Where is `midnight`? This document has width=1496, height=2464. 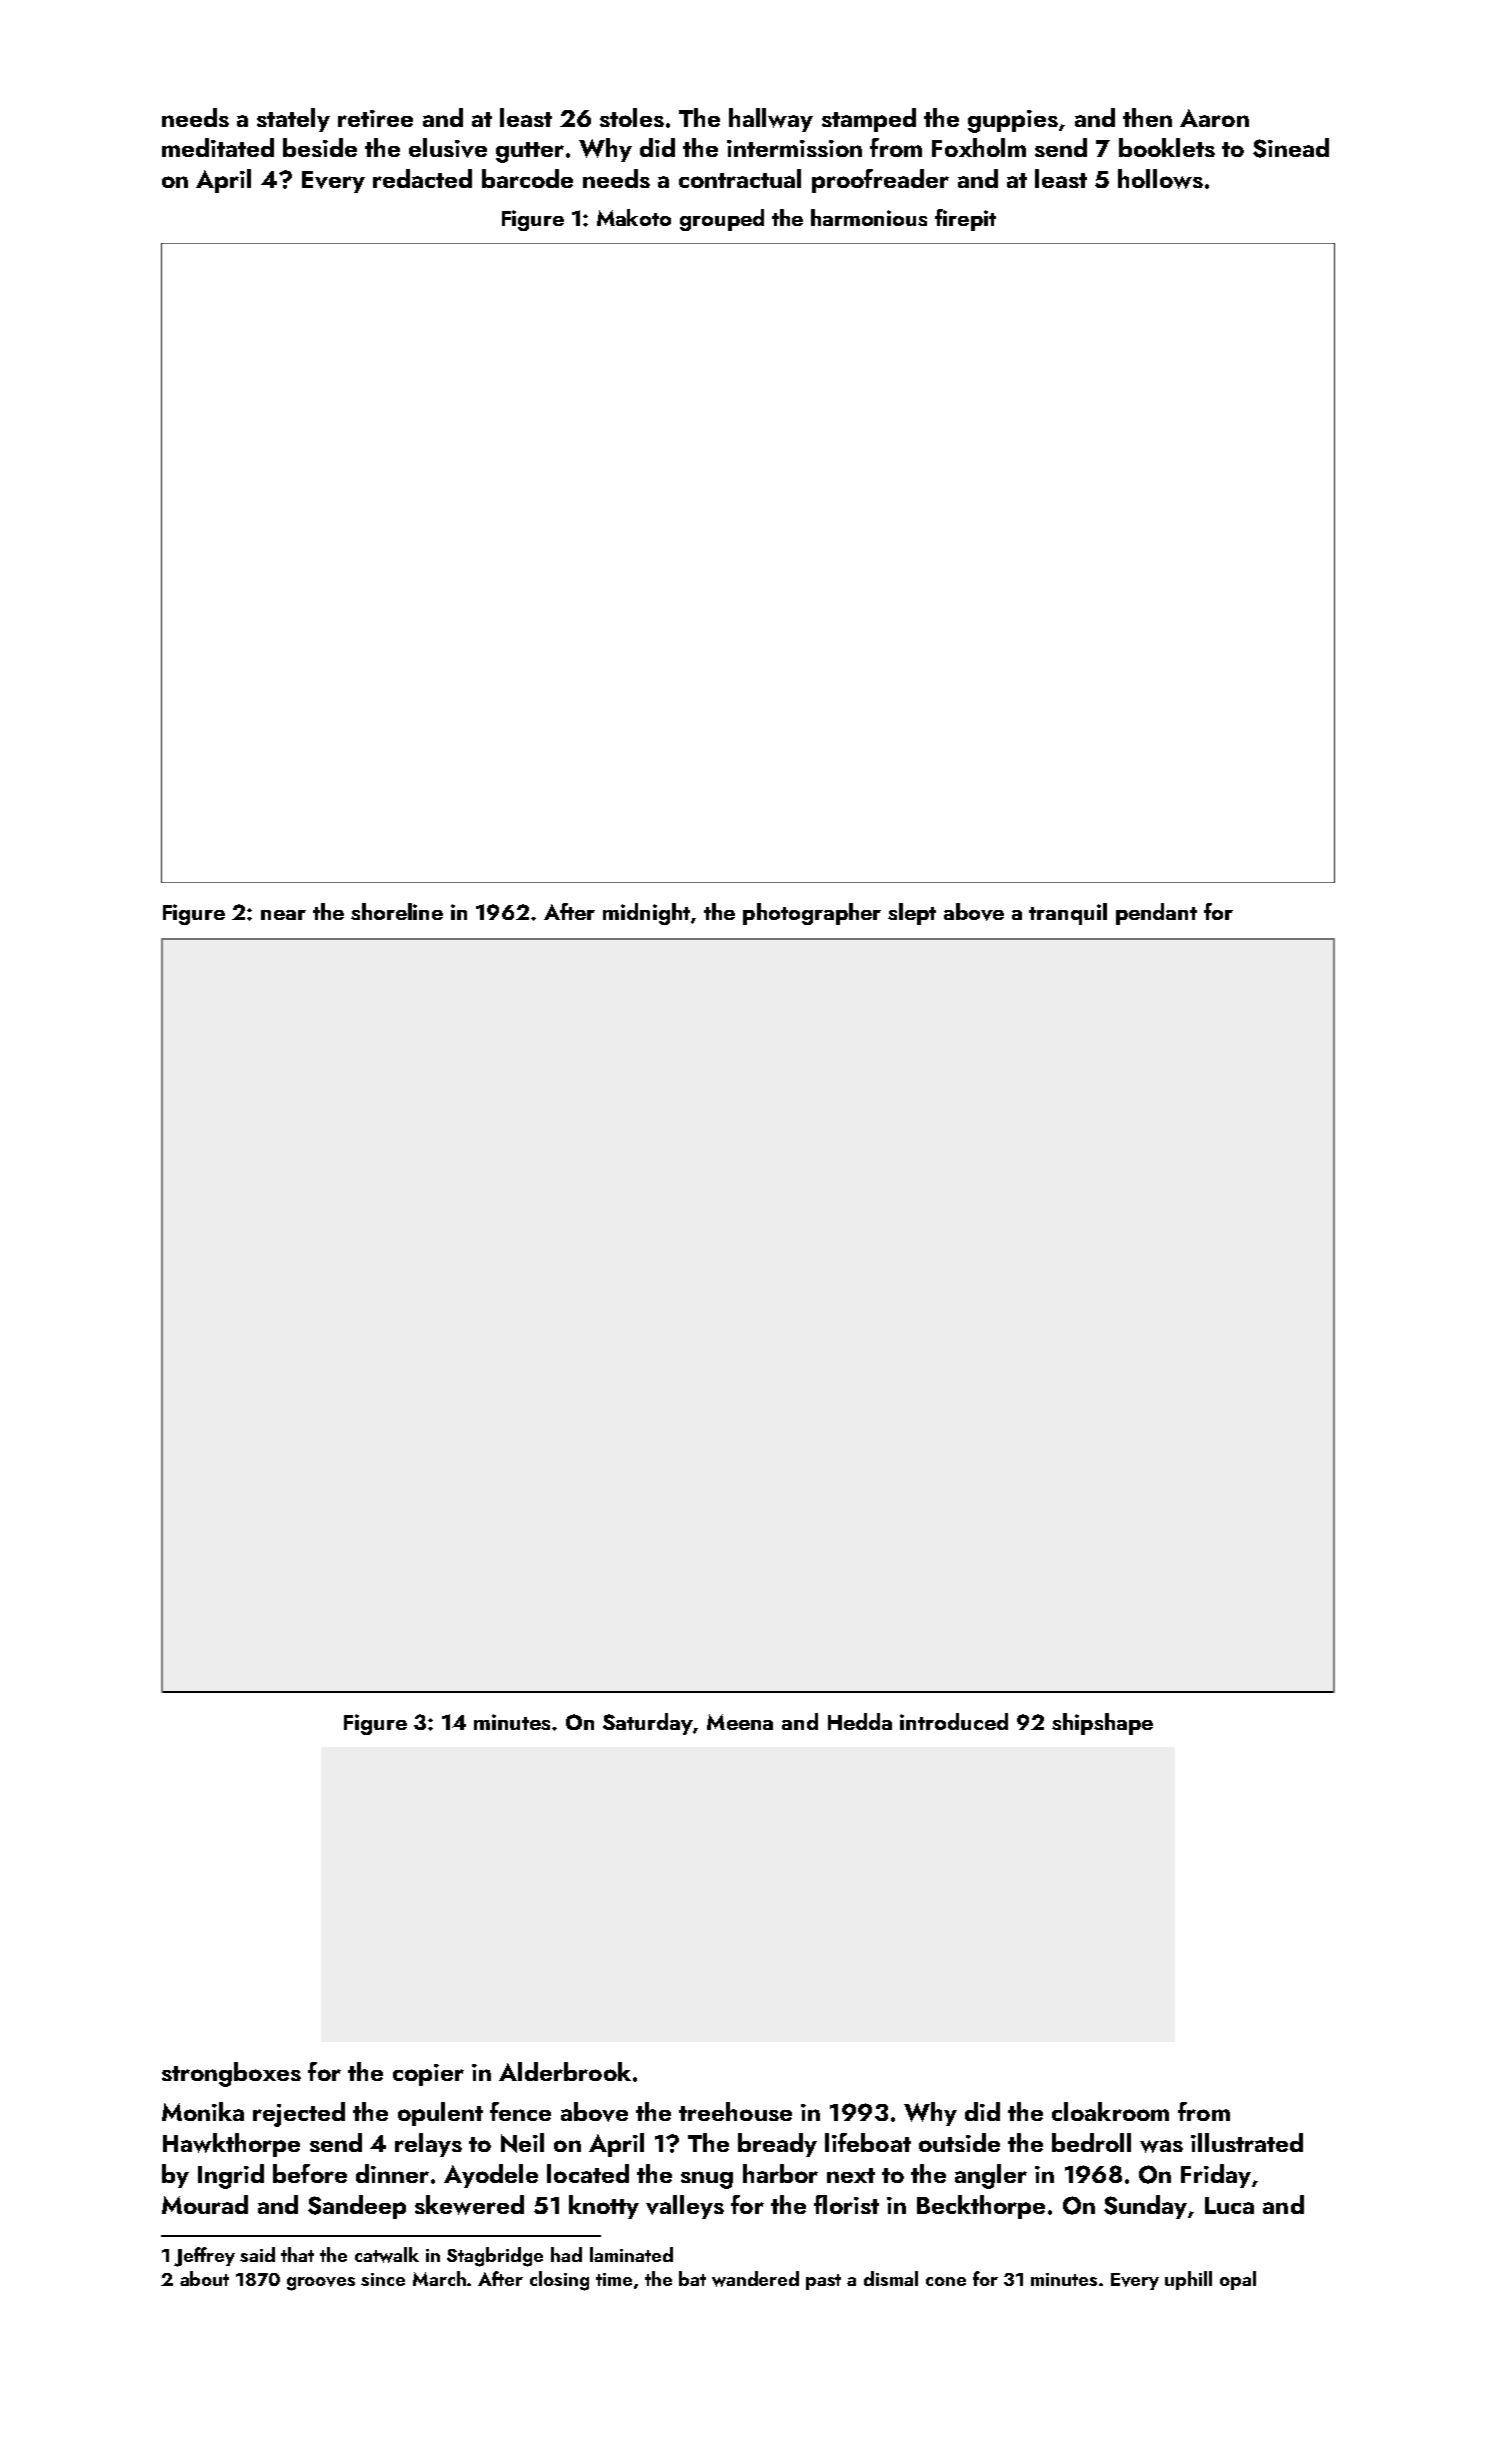
midnight is located at coordinates (646, 914).
